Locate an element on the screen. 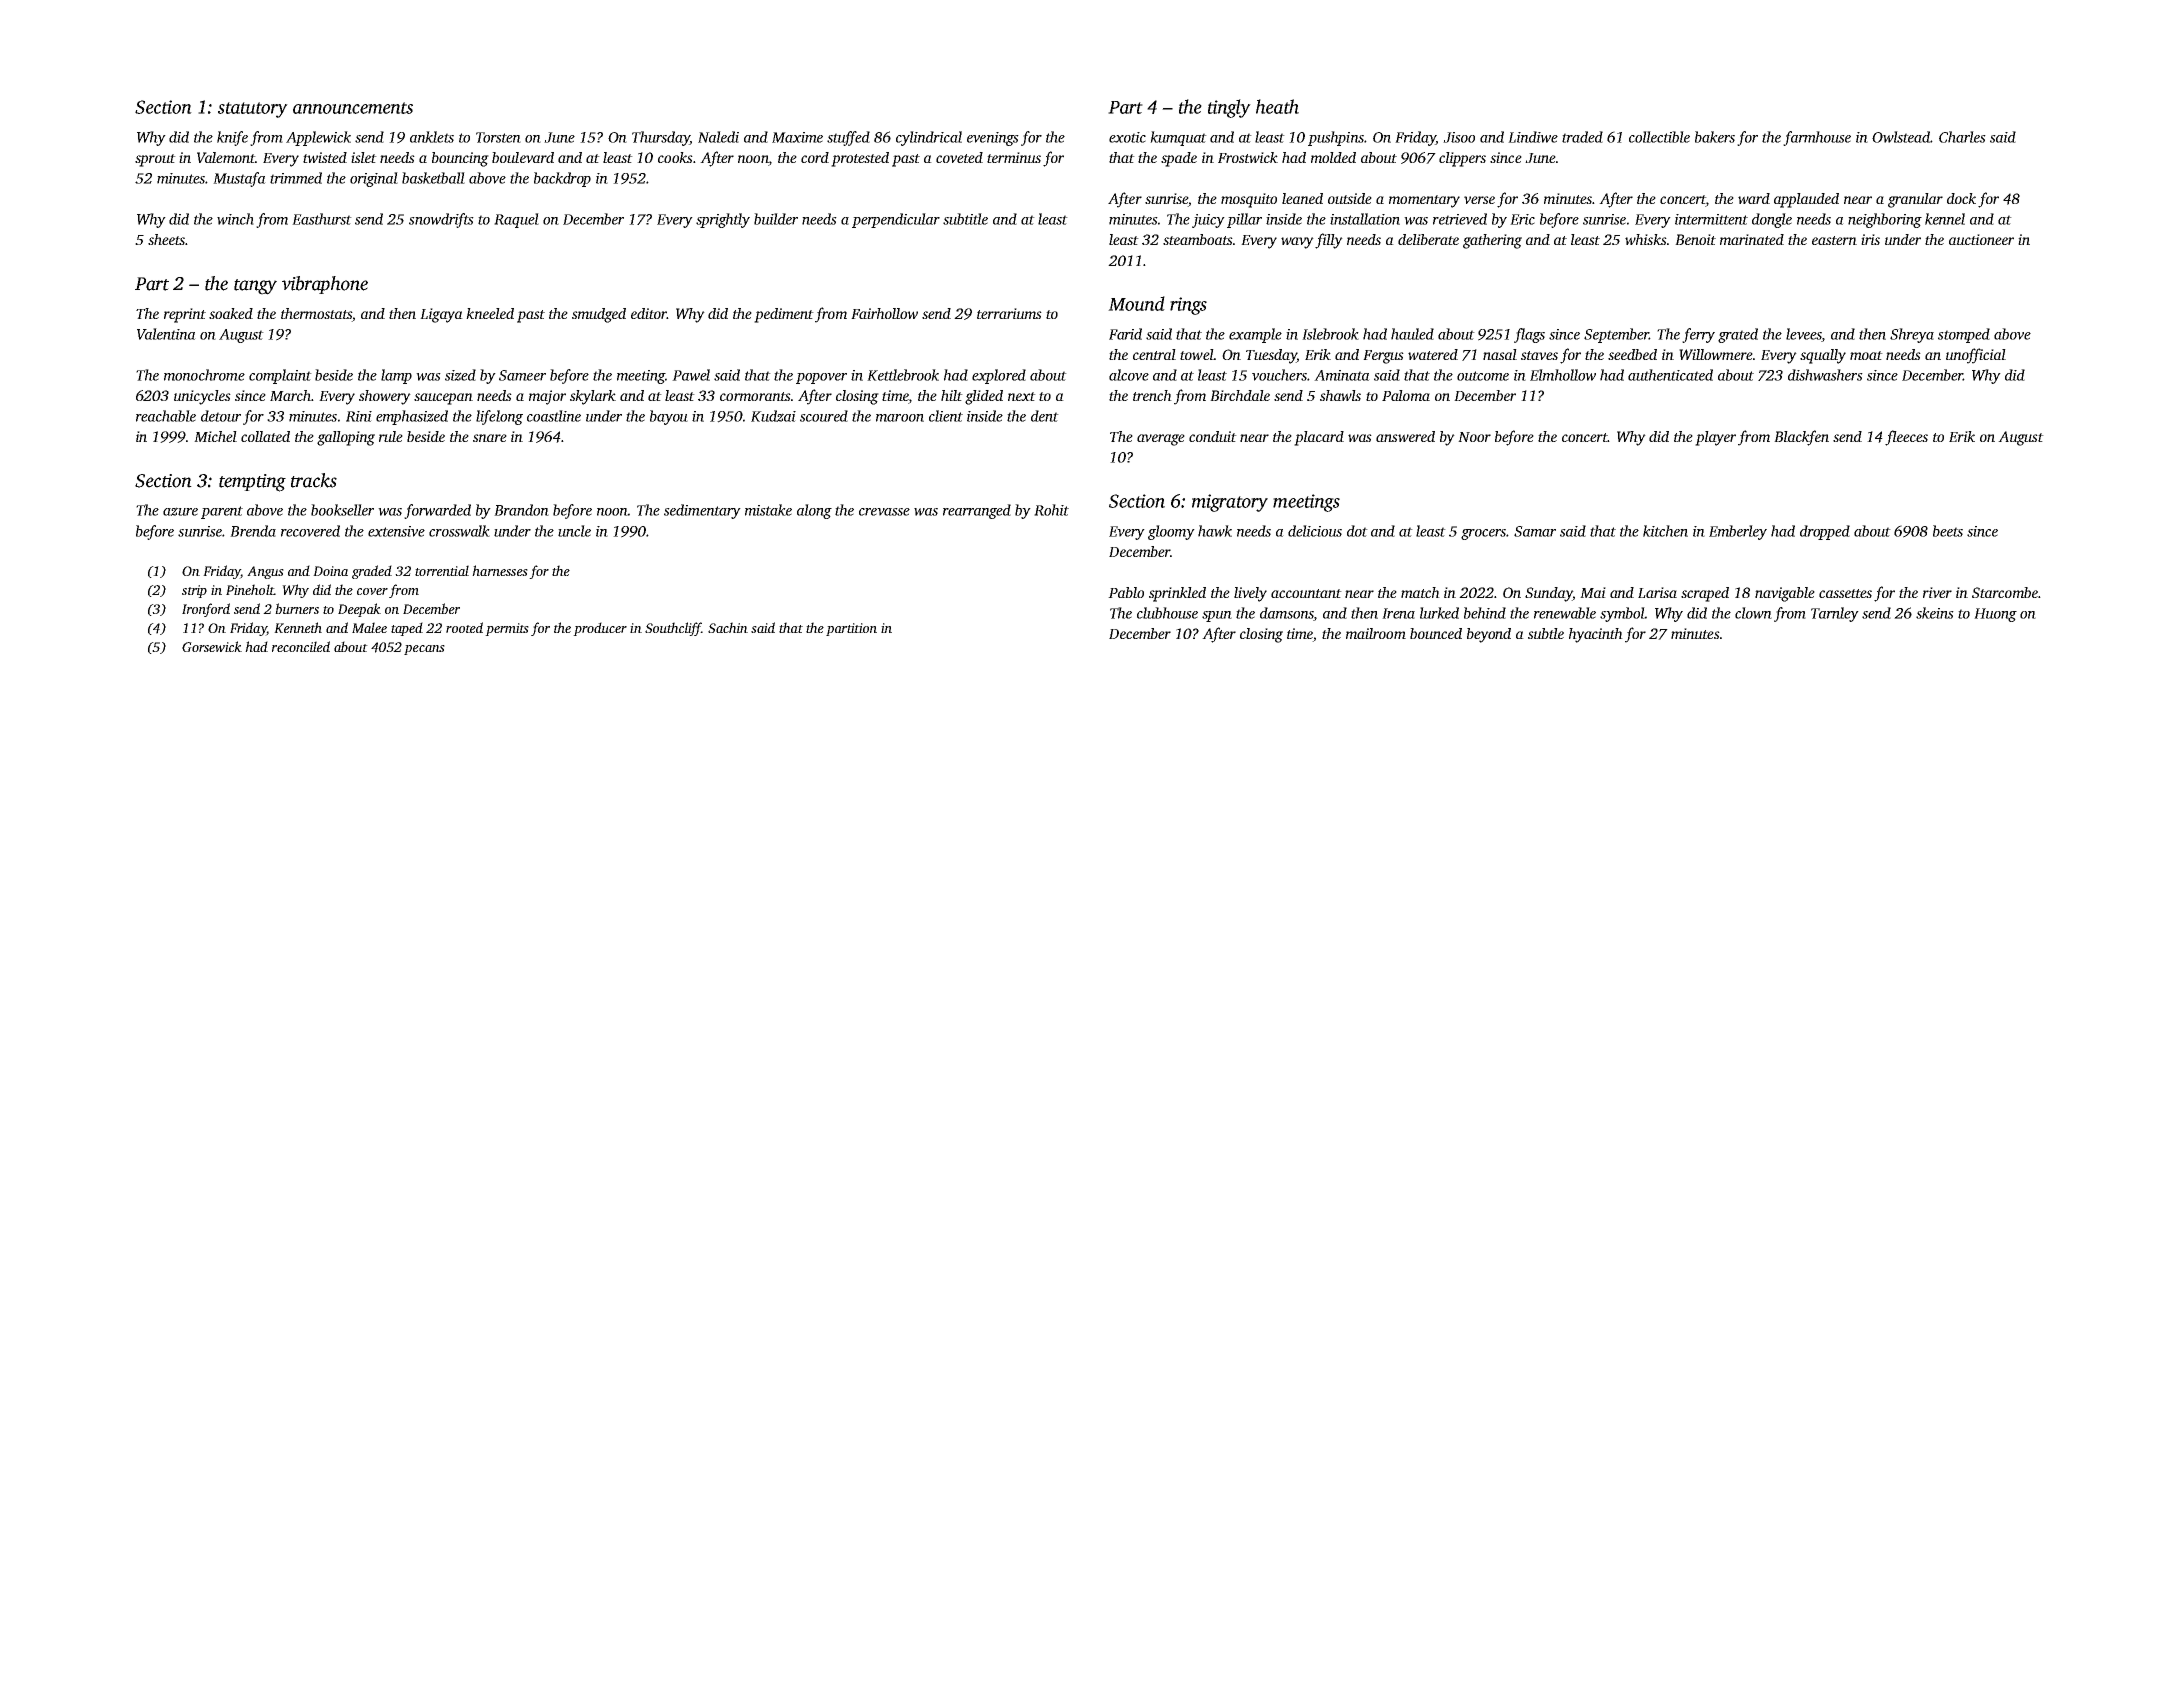 The height and width of the screenshot is (1683, 2178). twisted is located at coordinates (325, 157).
